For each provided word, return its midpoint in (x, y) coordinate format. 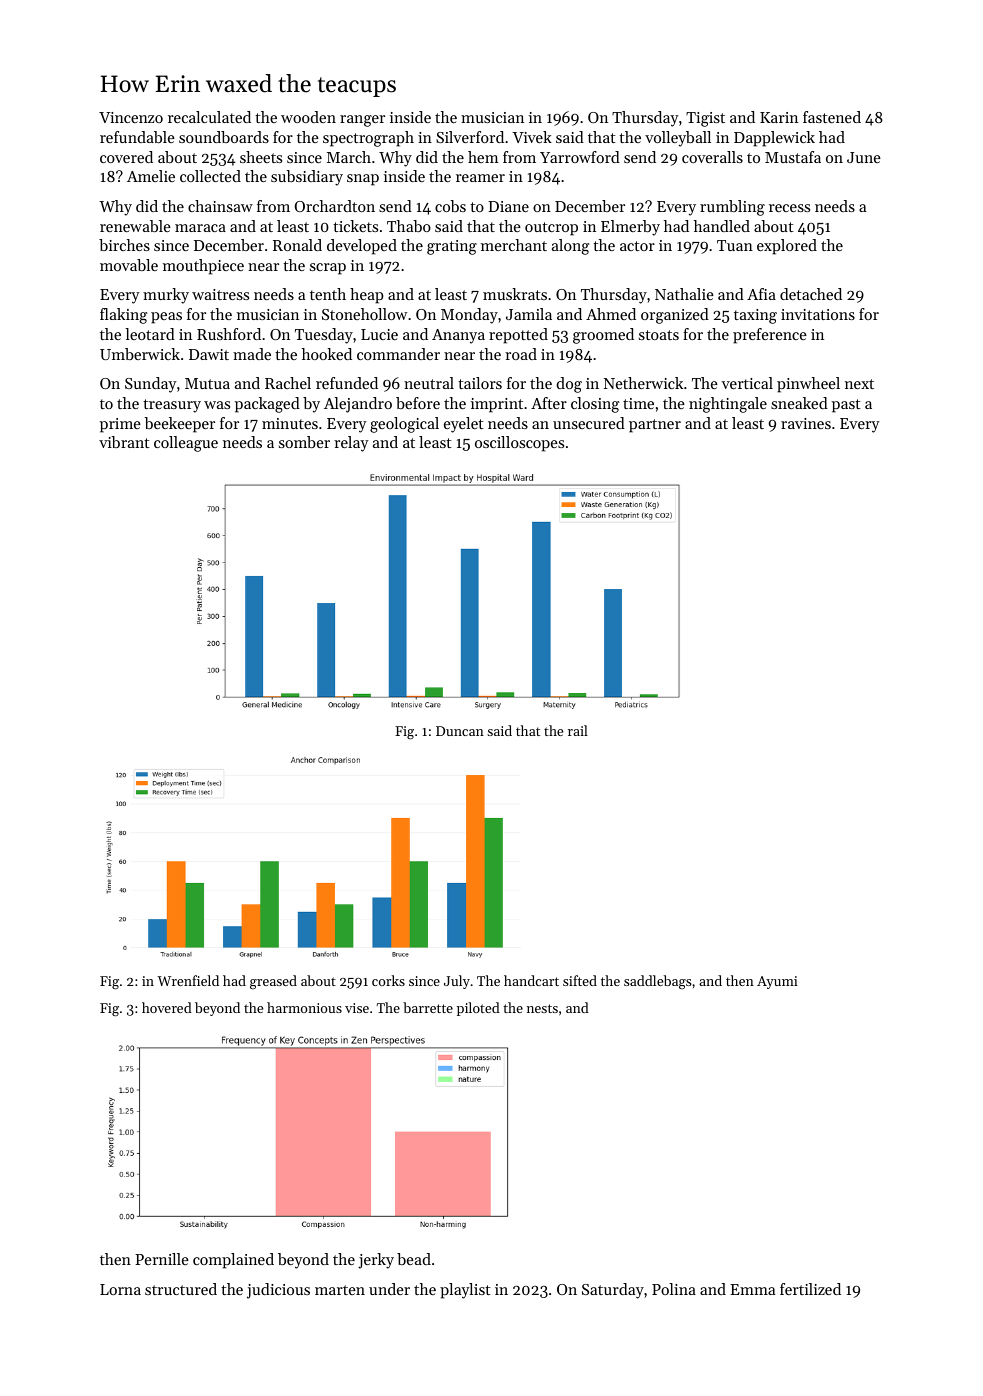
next (859, 384)
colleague (186, 444)
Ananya (458, 336)
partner (655, 426)
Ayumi (777, 982)
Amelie (151, 176)
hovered (167, 1007)
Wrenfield (188, 980)
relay (351, 444)
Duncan (460, 731)
